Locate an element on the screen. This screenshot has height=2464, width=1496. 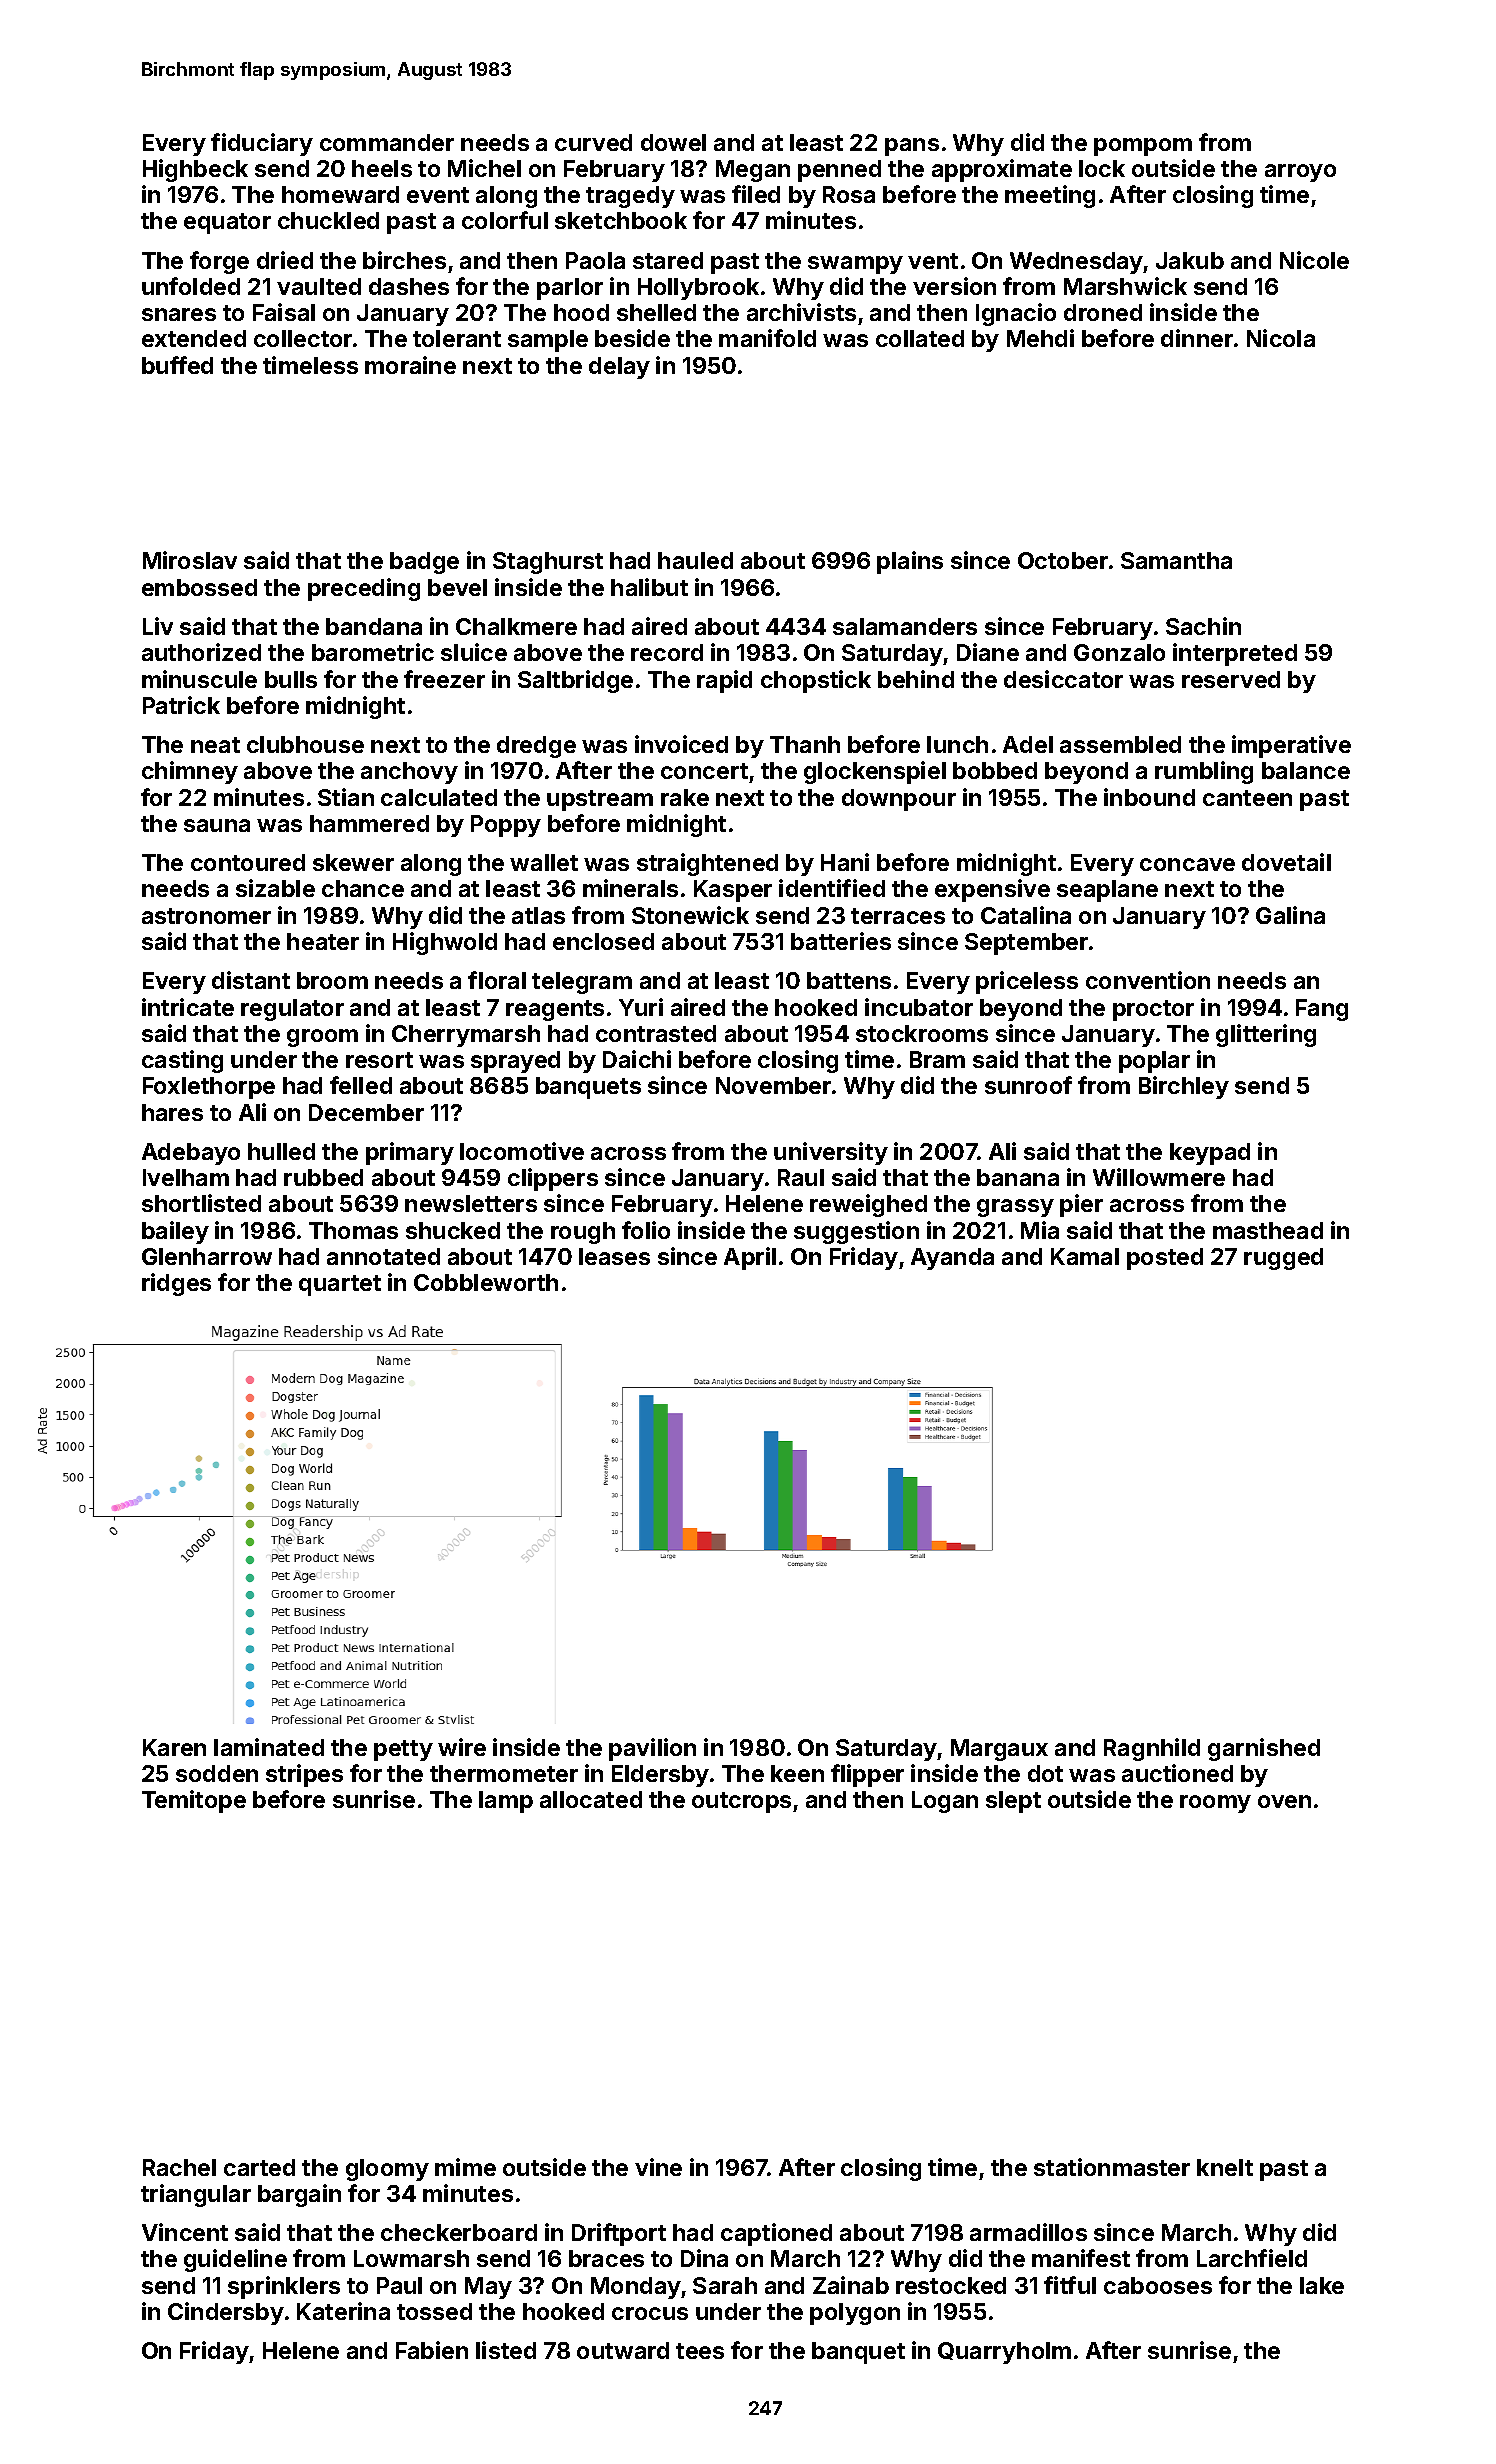
pavilion is located at coordinates (652, 1749).
